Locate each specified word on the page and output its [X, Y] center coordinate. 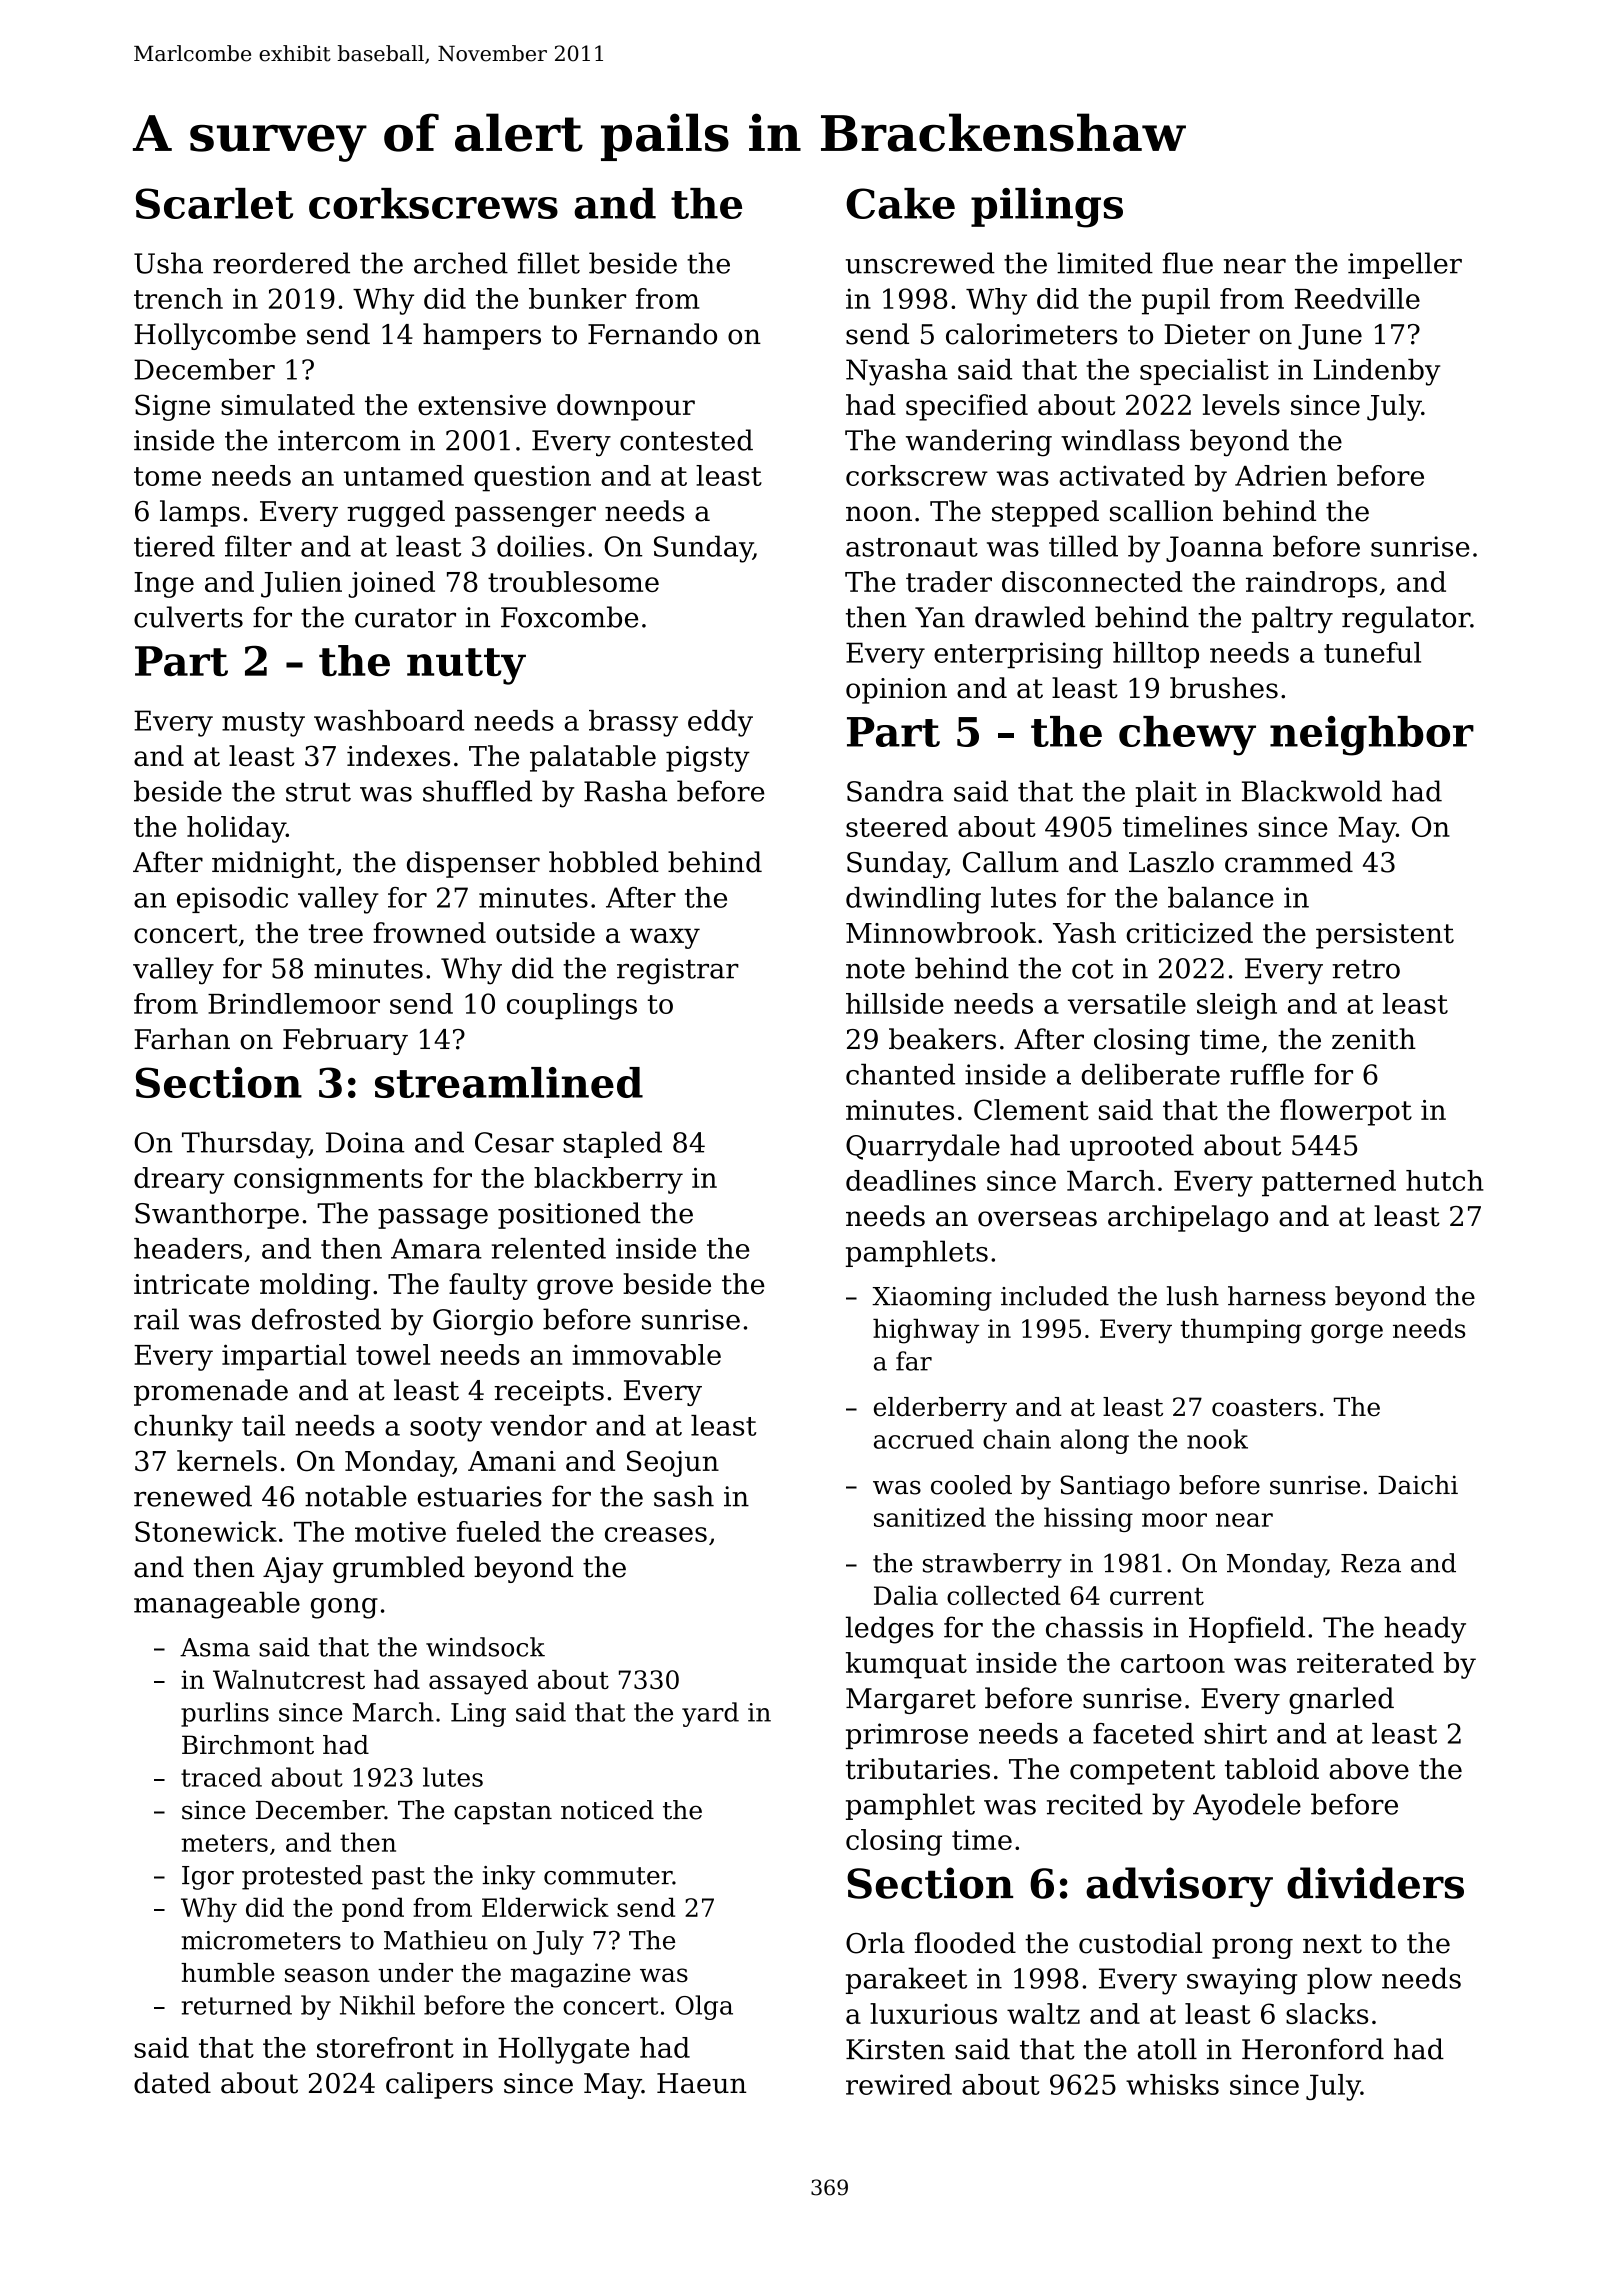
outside [545, 932]
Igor [208, 1878]
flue [1188, 263]
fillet [549, 263]
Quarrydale [923, 1148]
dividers [1375, 1883]
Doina [365, 1142]
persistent [1385, 936]
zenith [1374, 1039]
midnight [273, 864]
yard [710, 1714]
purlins [225, 1714]
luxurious [933, 2013]
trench [178, 298]
